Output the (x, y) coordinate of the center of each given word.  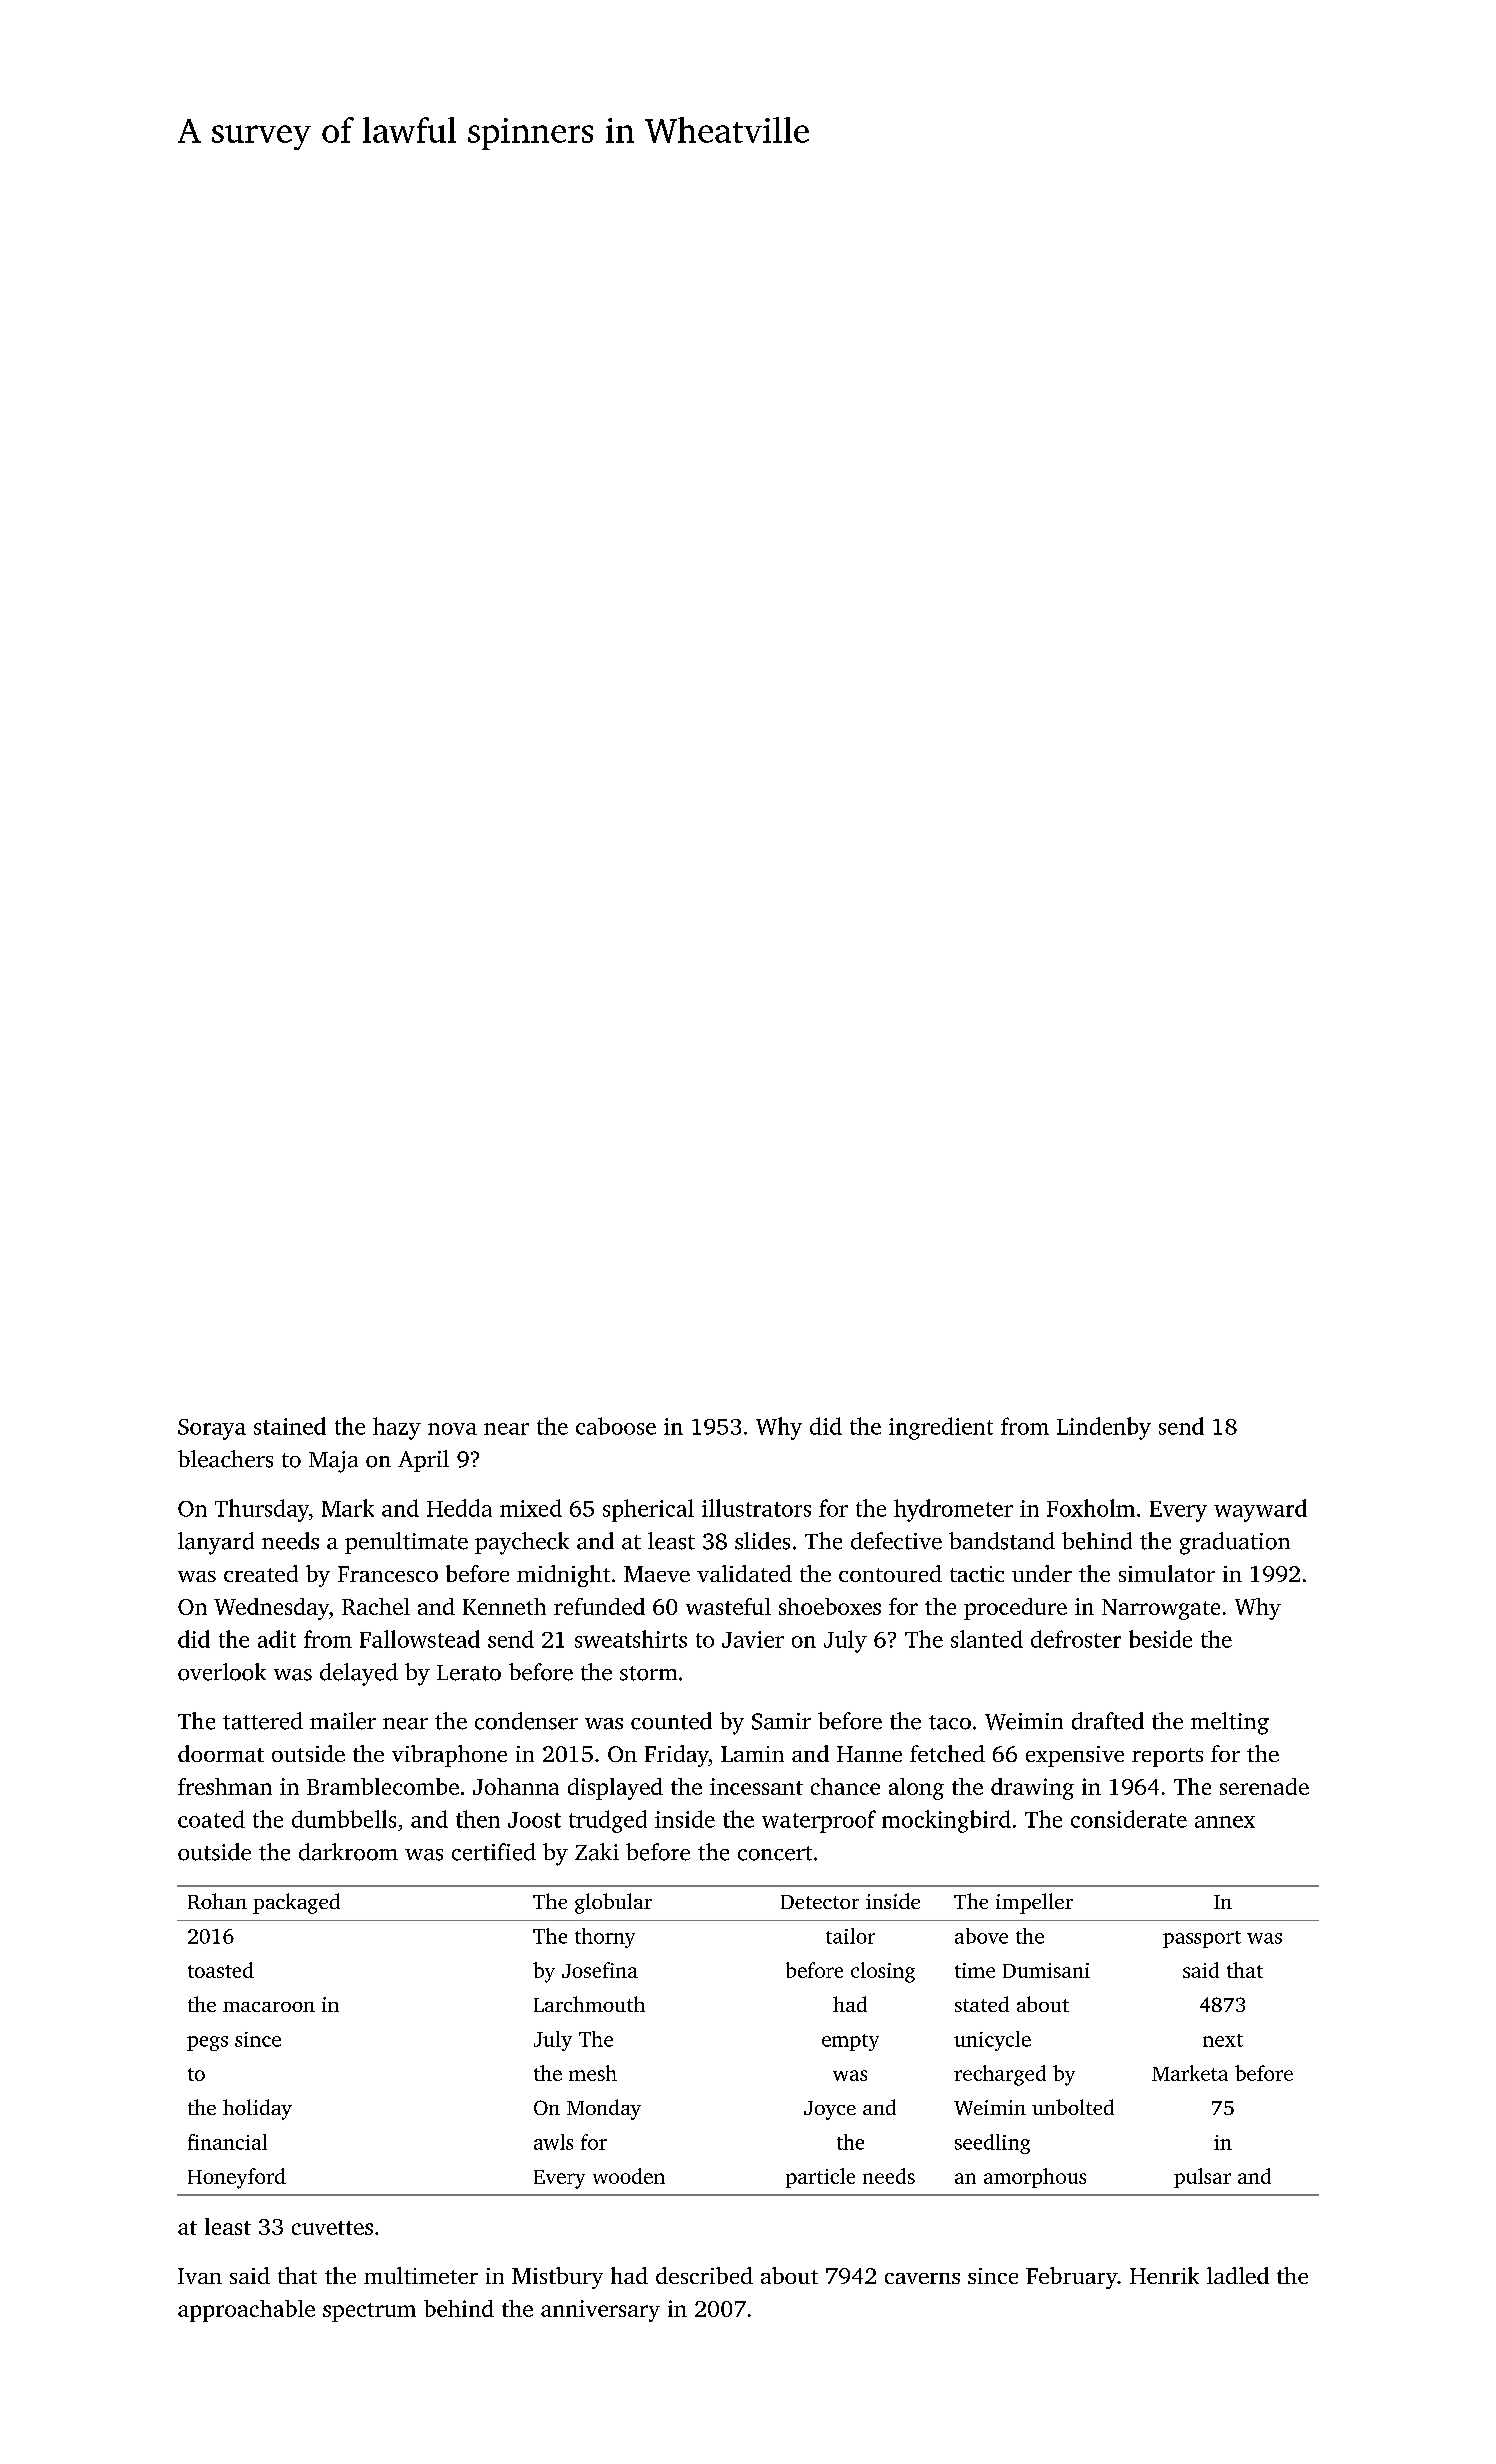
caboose (616, 1426)
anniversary (600, 2311)
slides (762, 1541)
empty (850, 2042)
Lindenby (1104, 1428)
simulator (1167, 1573)
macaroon (269, 2007)
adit (277, 1639)
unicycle (992, 2041)
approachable (246, 2311)
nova (452, 1429)
